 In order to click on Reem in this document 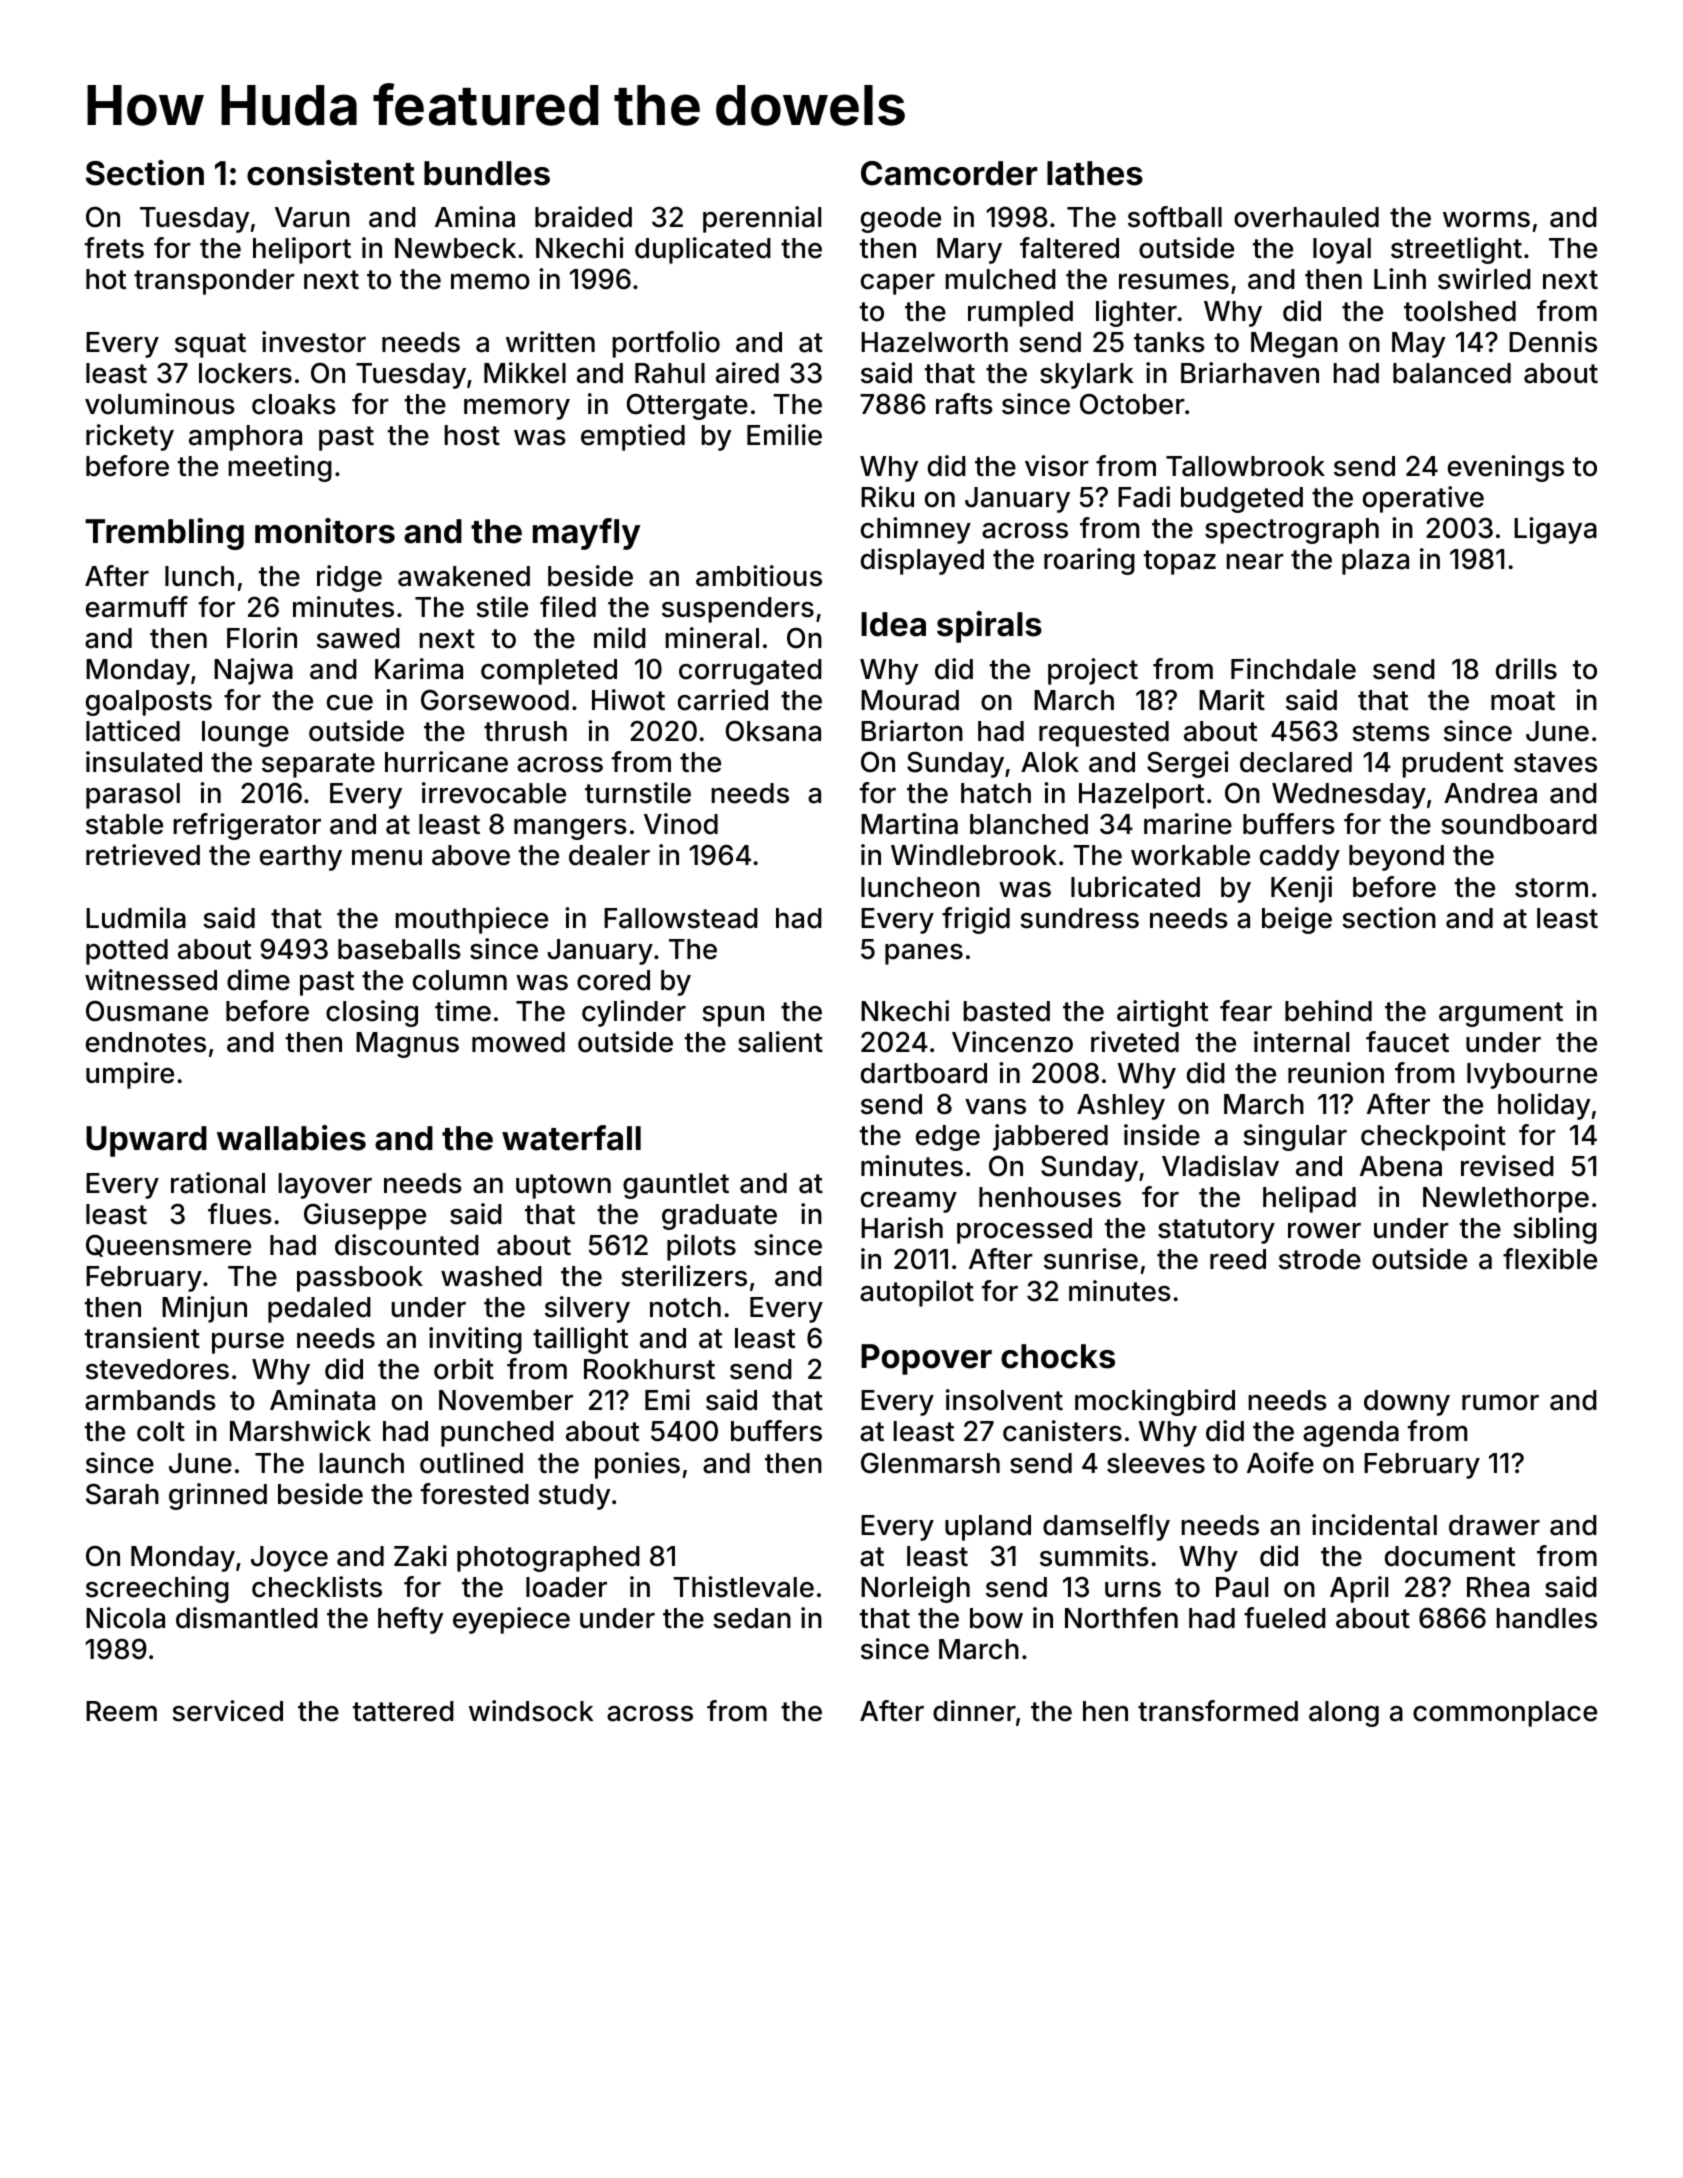, I will do `click(121, 1711)`.
